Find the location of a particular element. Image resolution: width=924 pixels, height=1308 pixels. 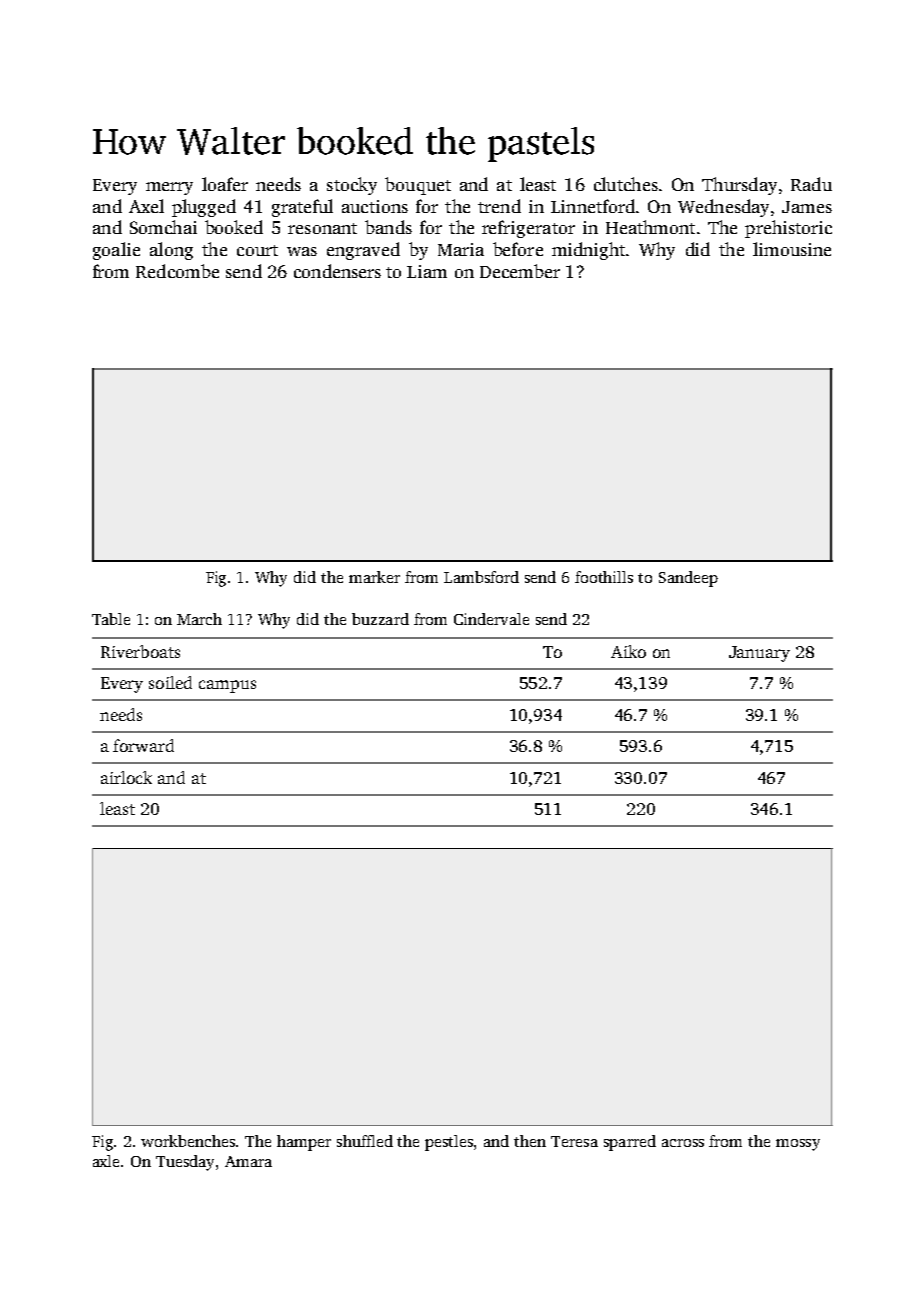

Lambsford is located at coordinates (481, 577).
